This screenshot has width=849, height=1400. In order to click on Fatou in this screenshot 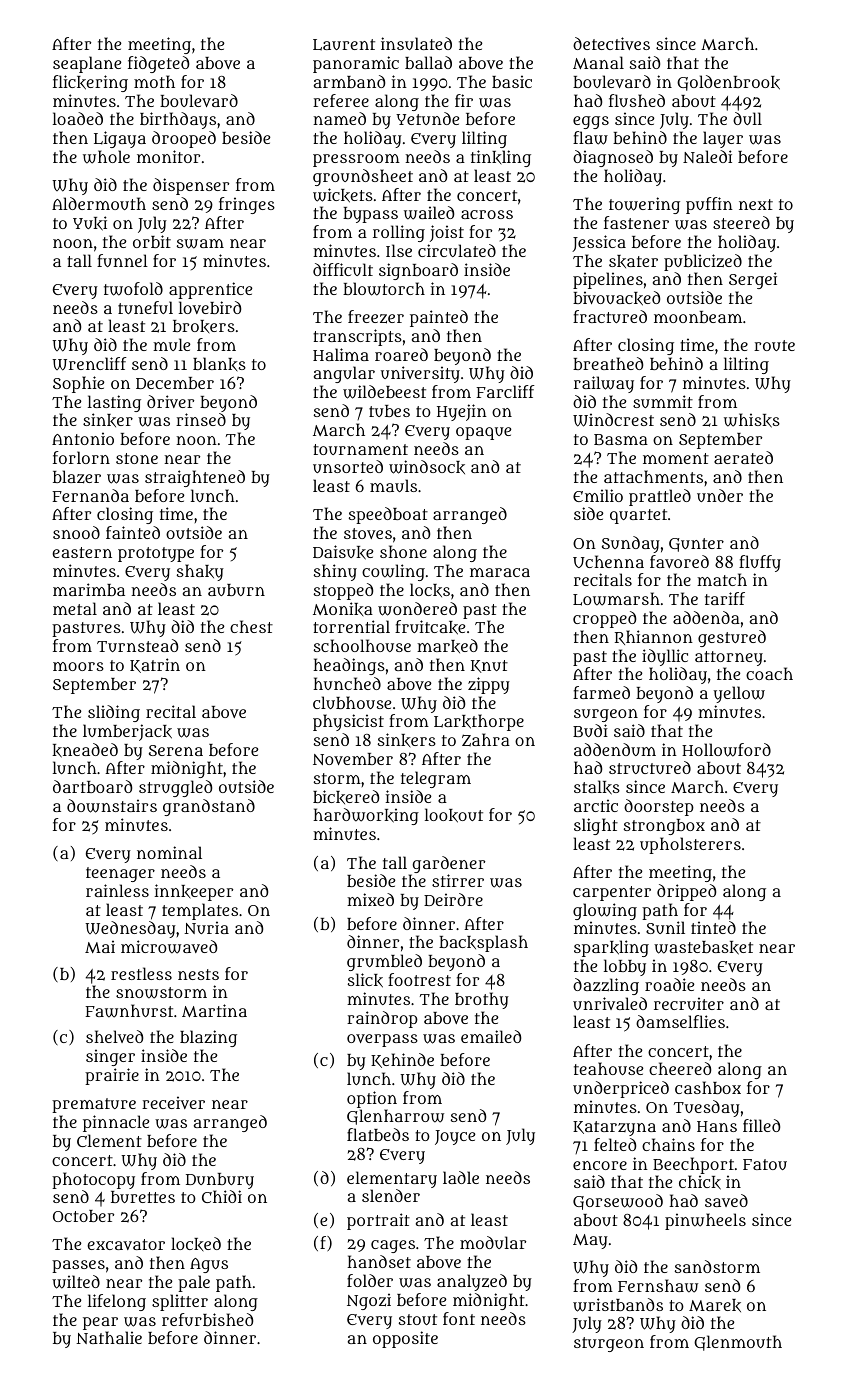, I will do `click(765, 1164)`.
